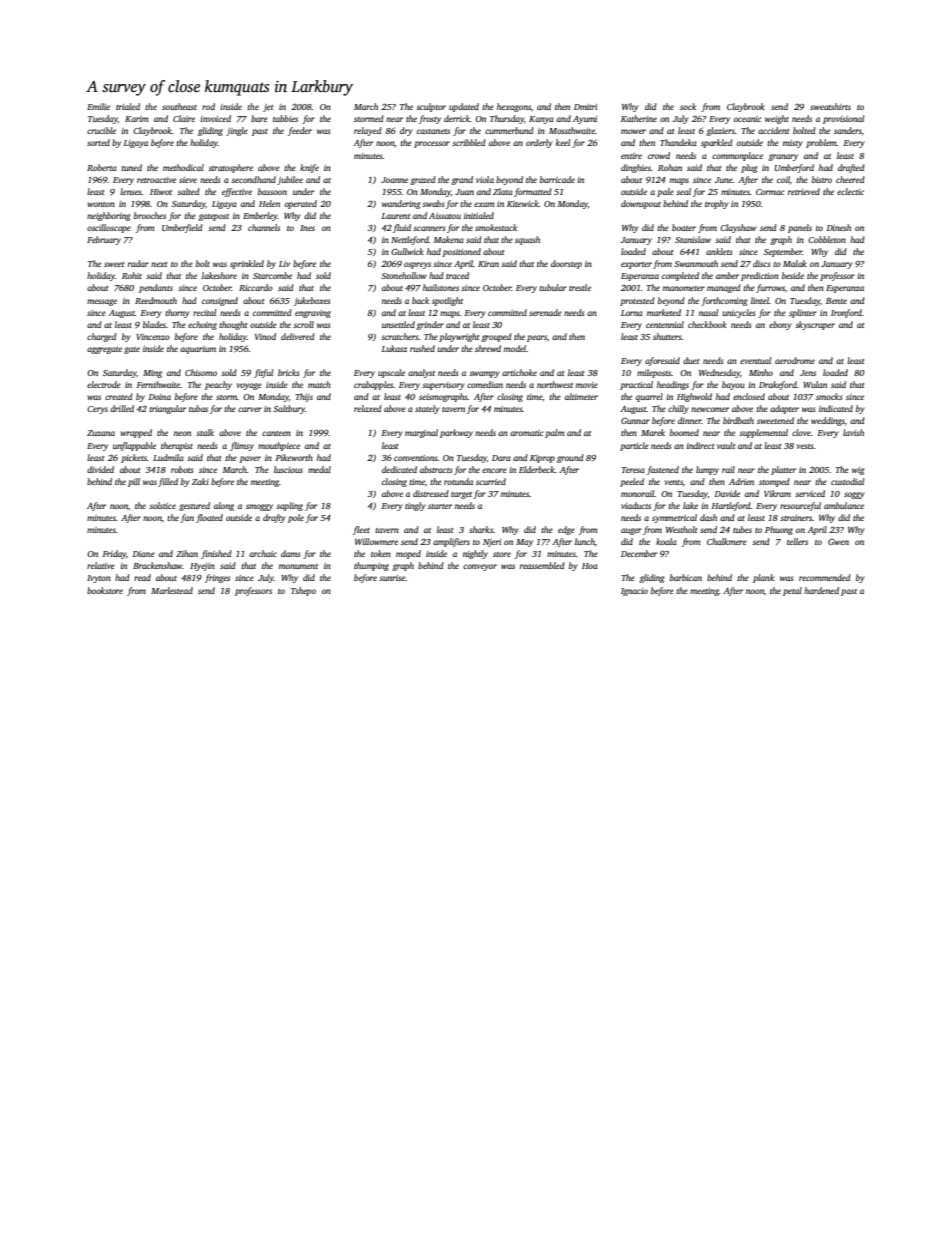  I want to click on channels, so click(264, 227).
